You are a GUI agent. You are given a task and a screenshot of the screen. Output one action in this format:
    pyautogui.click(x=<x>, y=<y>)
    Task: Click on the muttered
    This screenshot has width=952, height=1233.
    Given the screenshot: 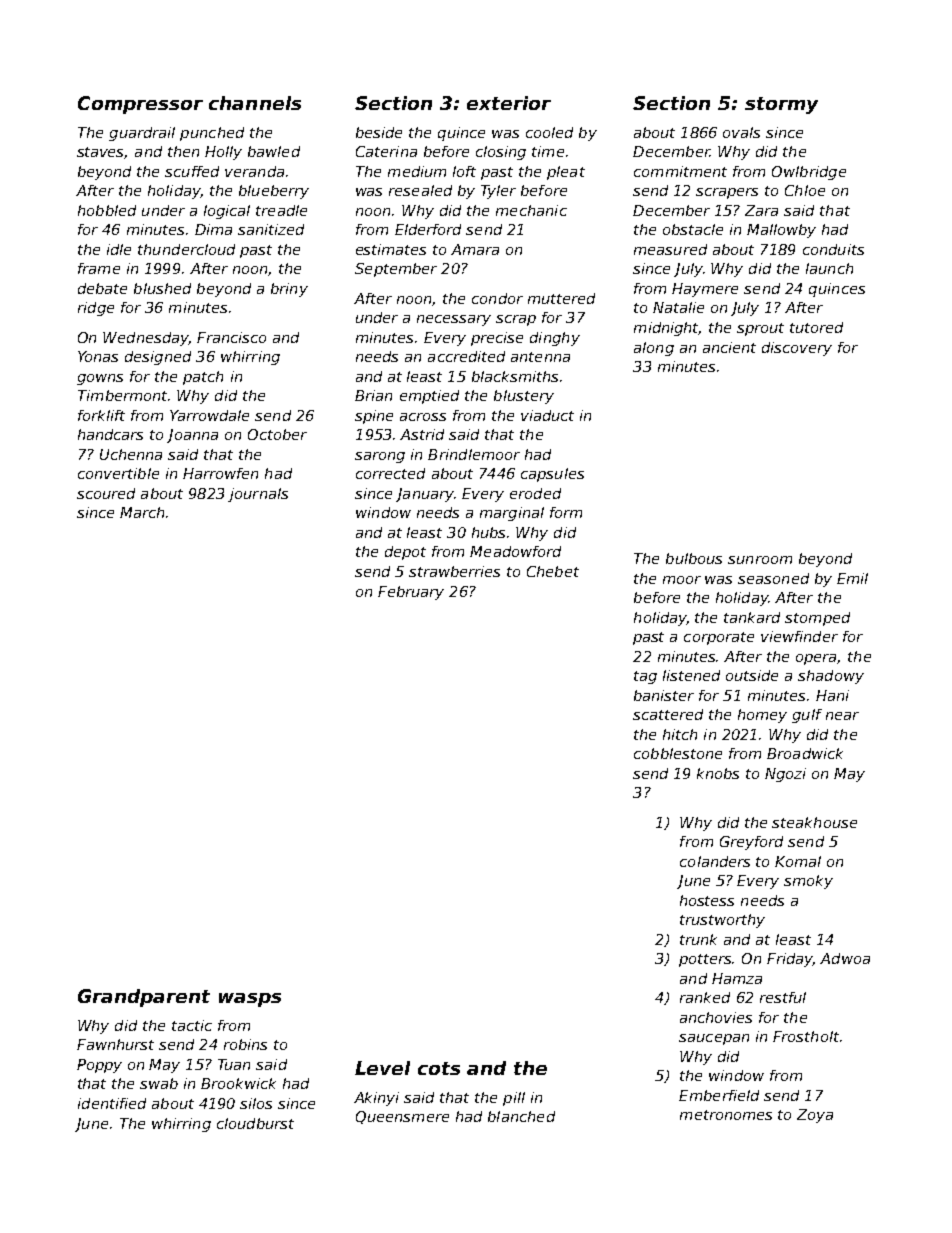 What is the action you would take?
    pyautogui.click(x=561, y=298)
